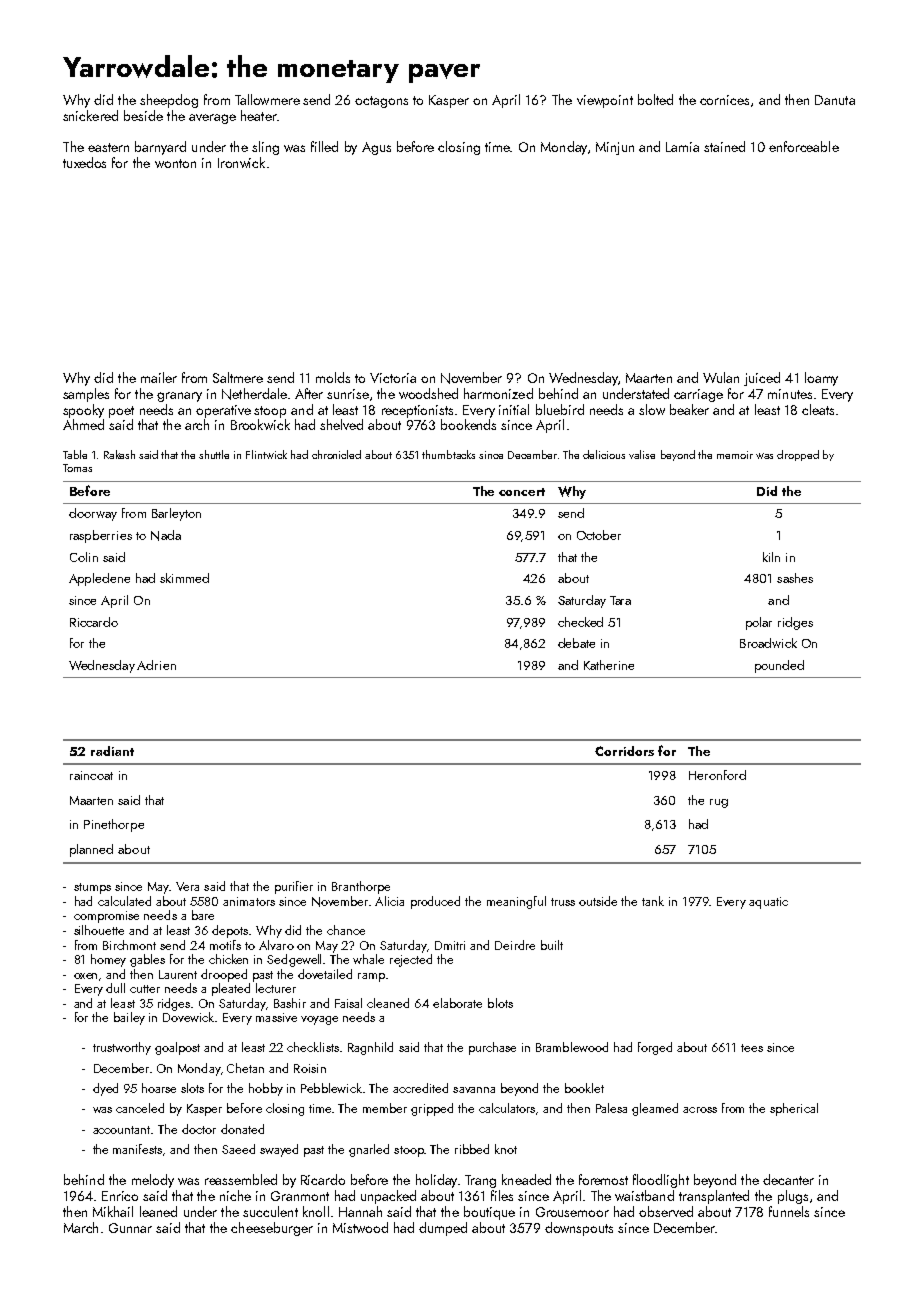 This image has width=924, height=1308. I want to click on Rakesh, so click(119, 454).
